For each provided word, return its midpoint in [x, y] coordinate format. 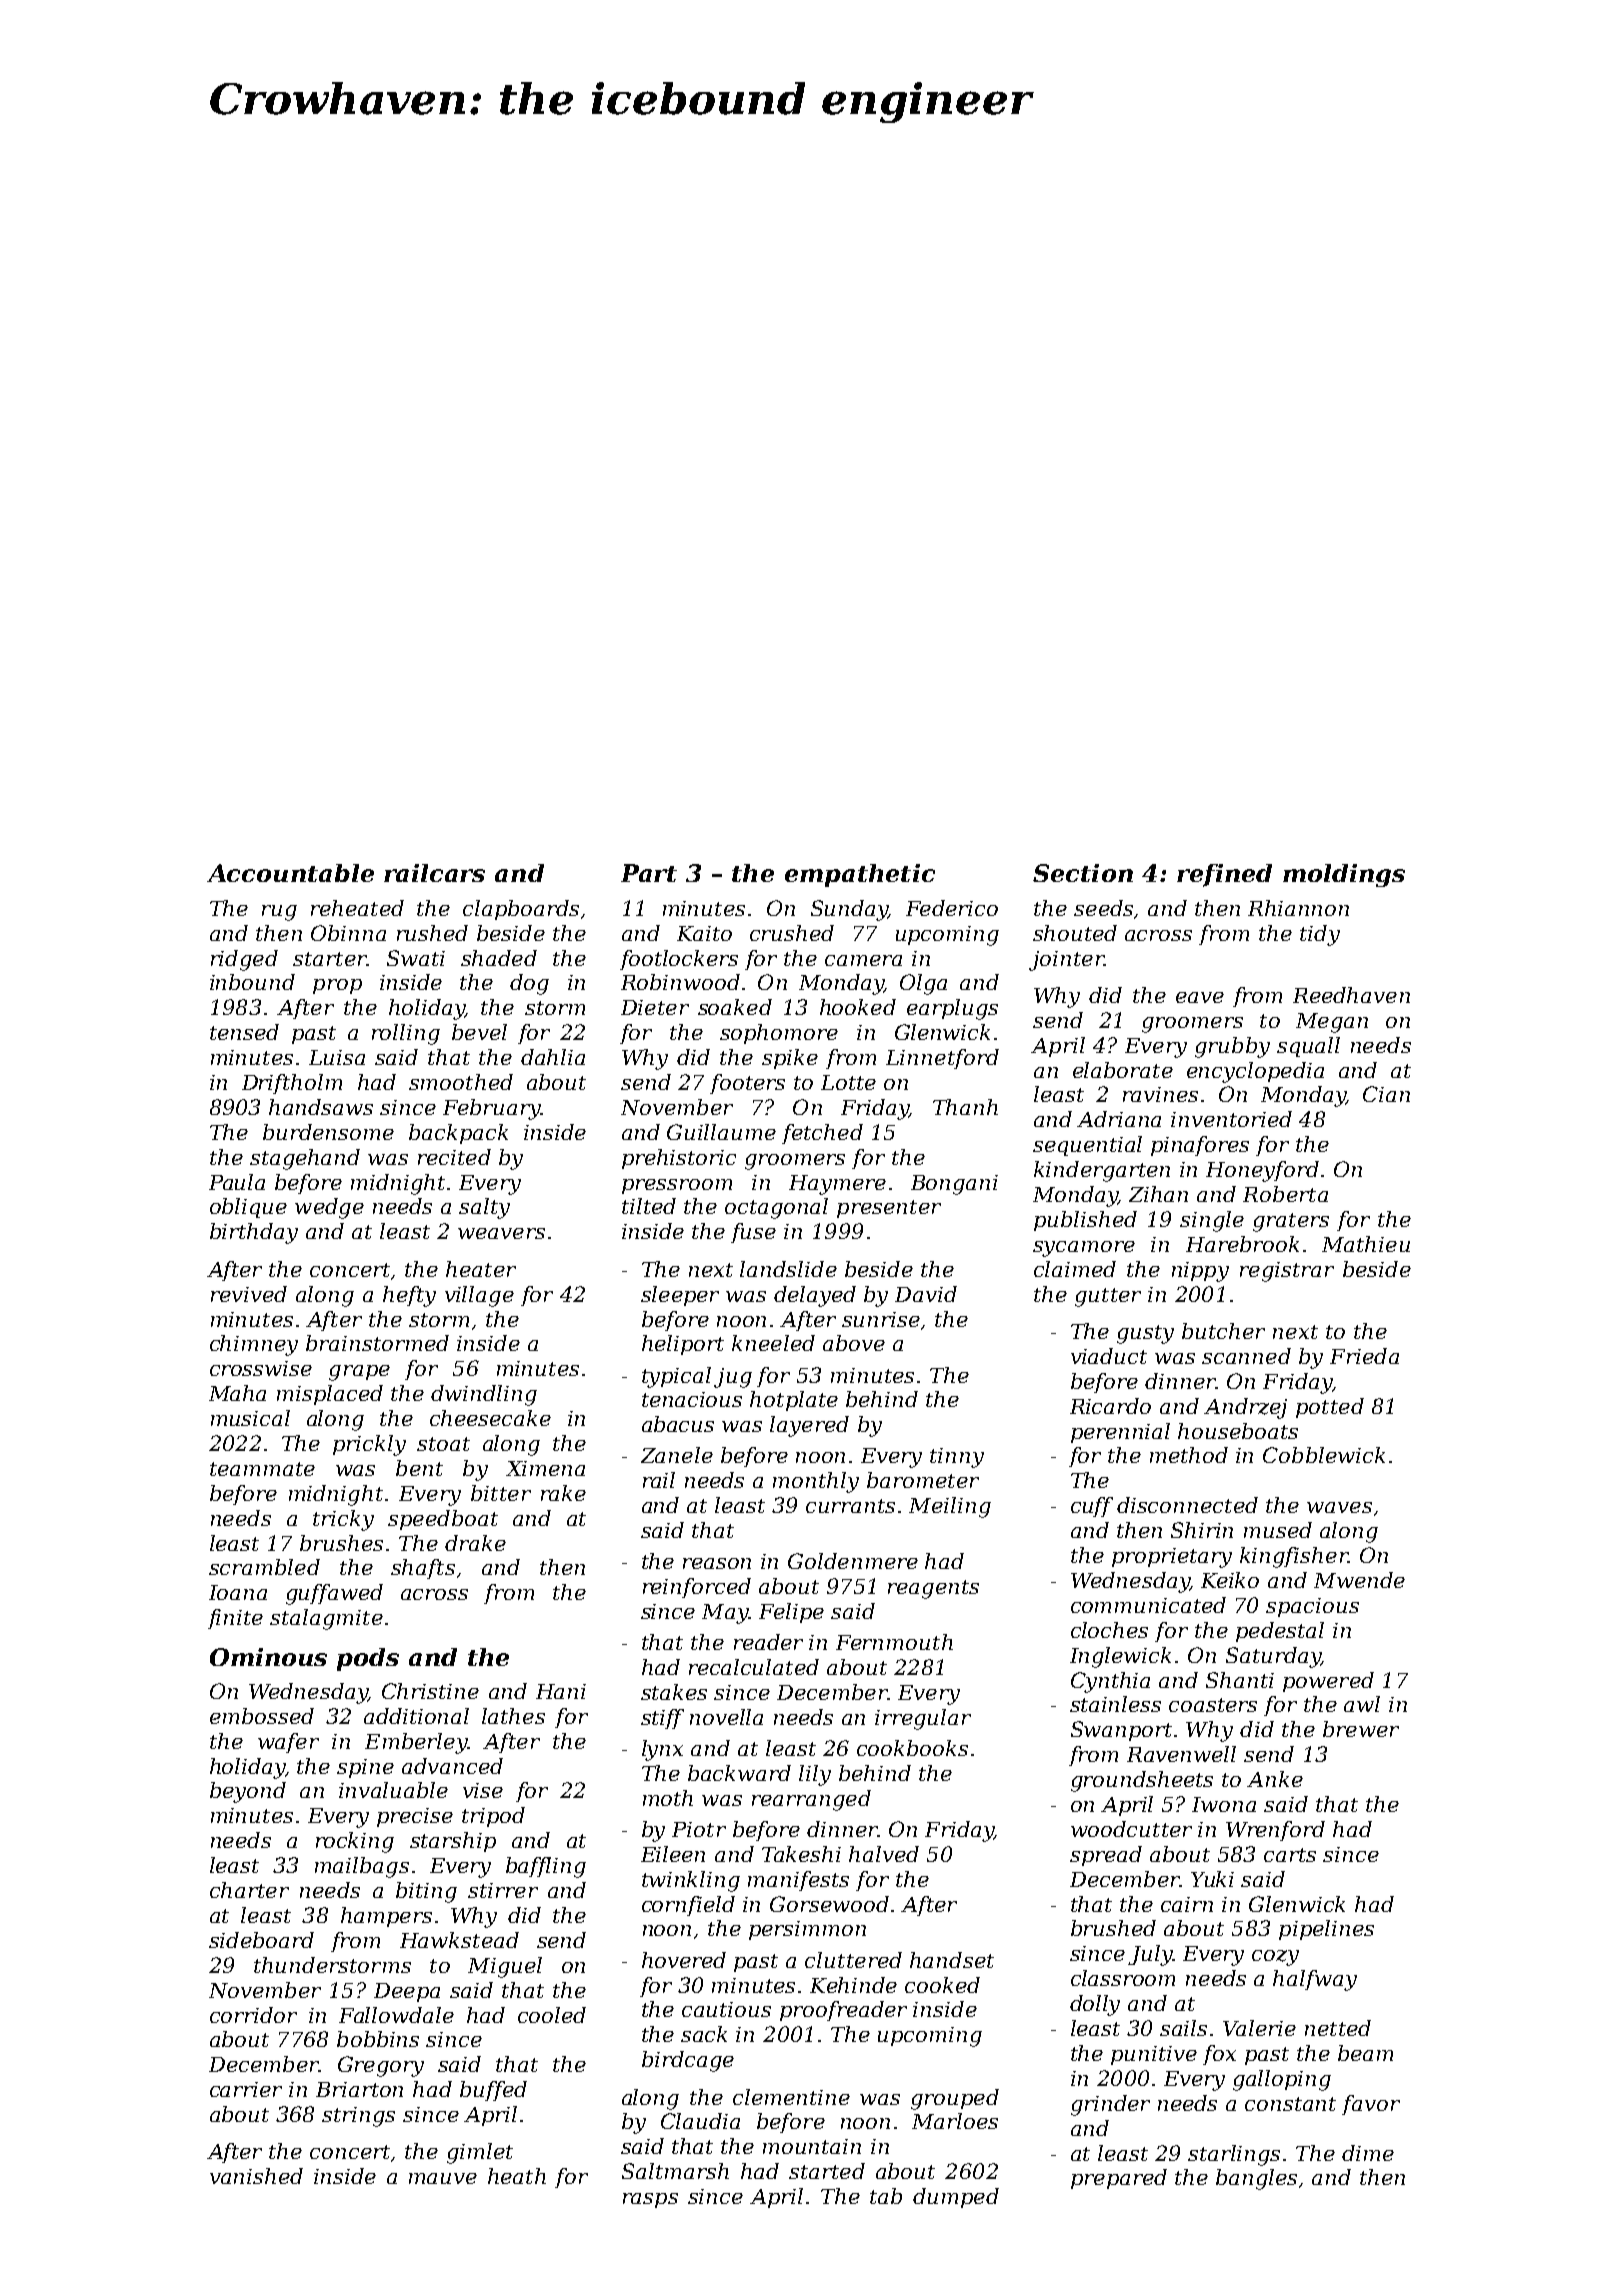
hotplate [794, 1401]
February [492, 1109]
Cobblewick [1324, 1455]
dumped [956, 2198]
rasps [650, 2200]
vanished [256, 2176]
